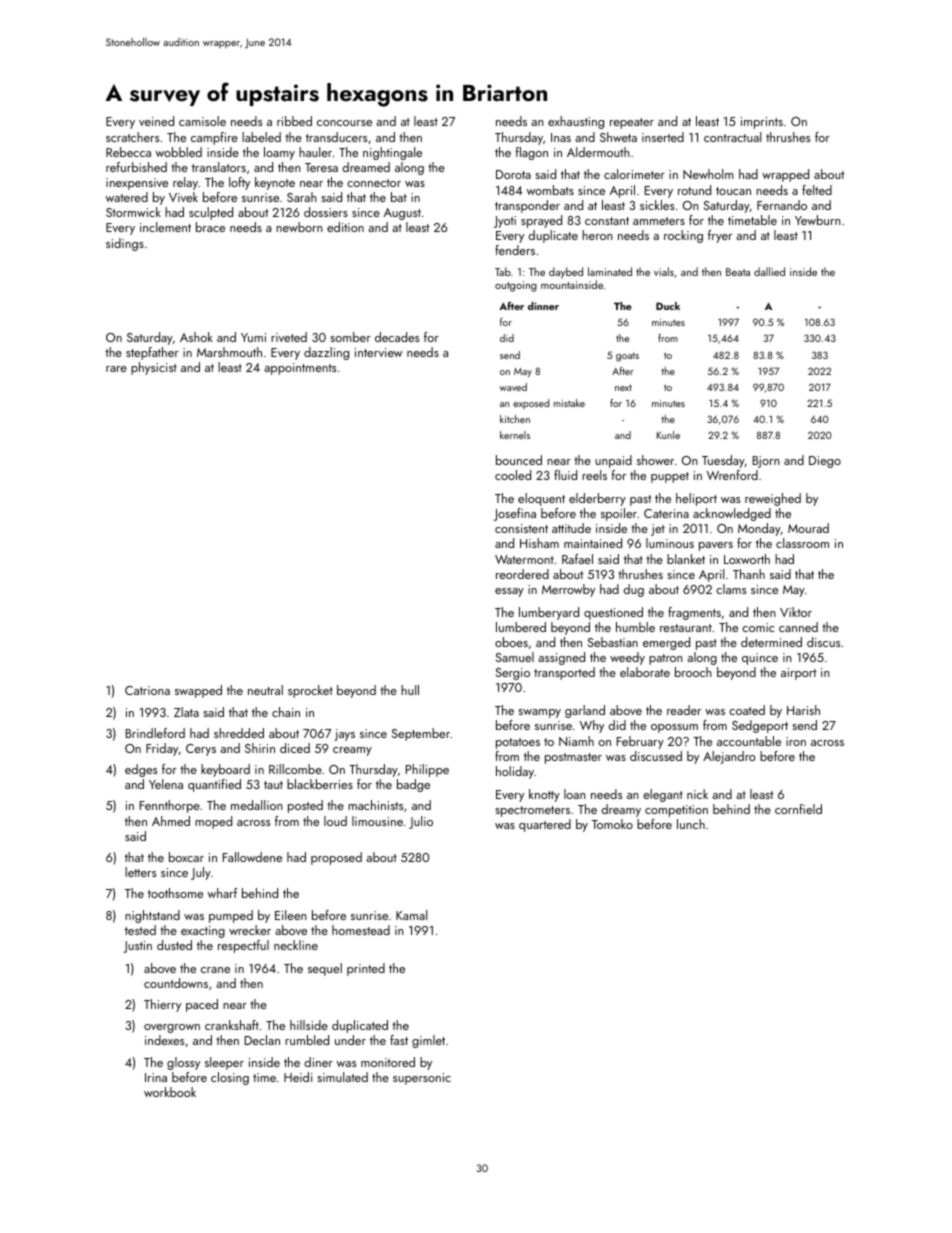  I want to click on Catriona, so click(147, 690).
